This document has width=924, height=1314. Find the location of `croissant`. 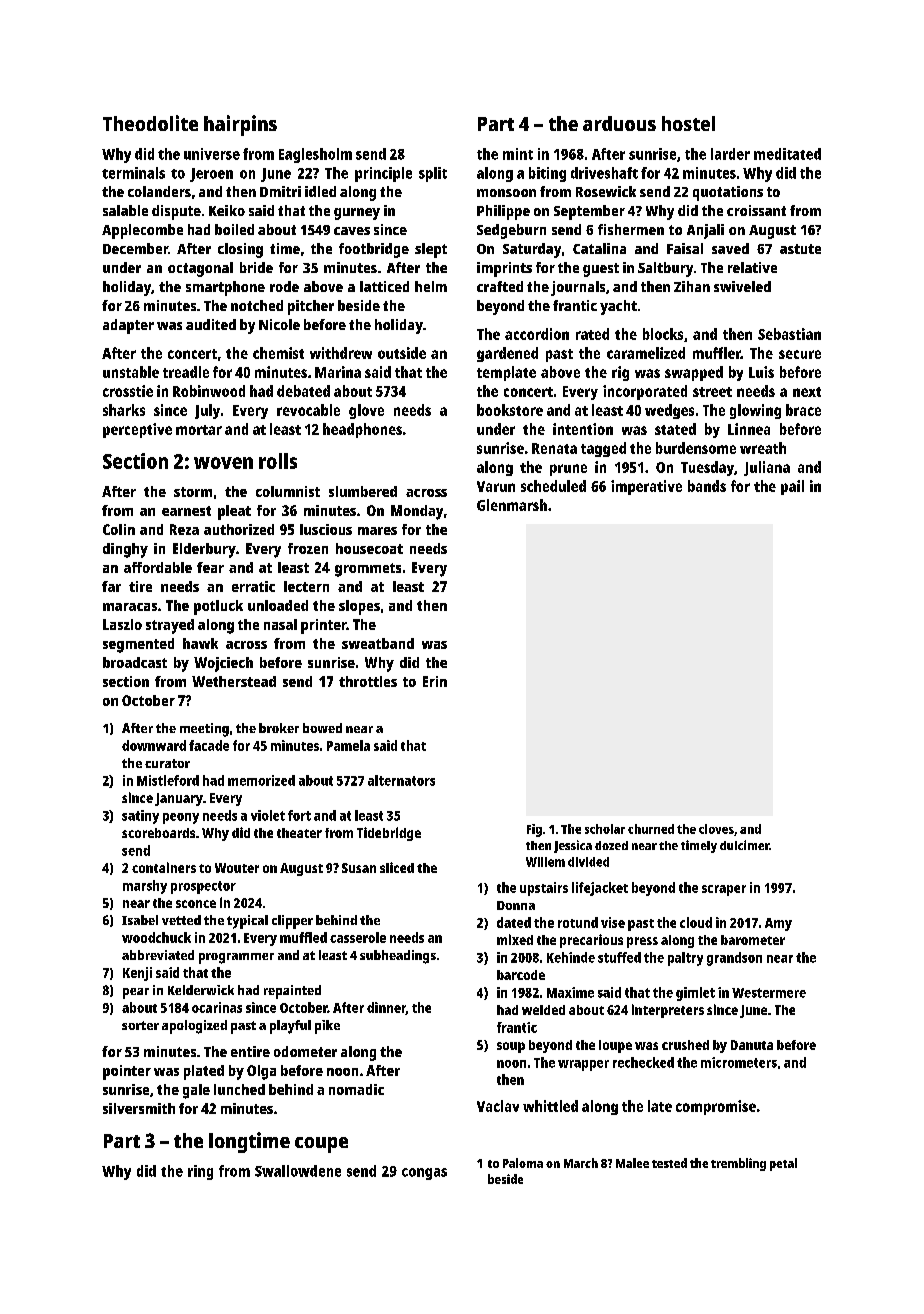

croissant is located at coordinates (756, 210).
